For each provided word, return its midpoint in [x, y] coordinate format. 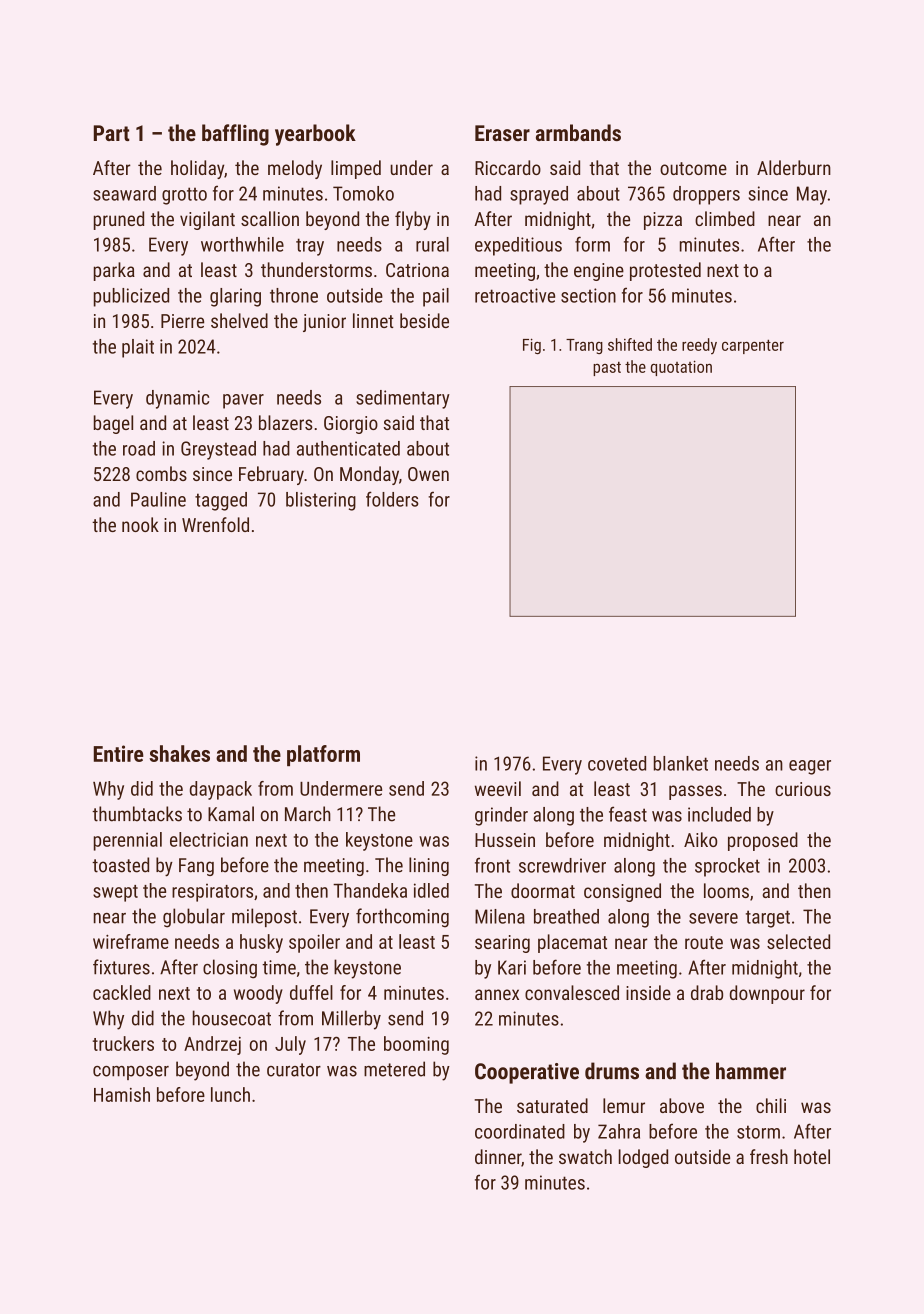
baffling [235, 135]
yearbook [315, 135]
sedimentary [403, 399]
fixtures [121, 967]
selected [798, 941]
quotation [681, 368]
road [139, 448]
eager [810, 767]
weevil [498, 788]
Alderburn [794, 167]
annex [497, 994]
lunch [230, 1094]
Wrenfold [215, 524]
